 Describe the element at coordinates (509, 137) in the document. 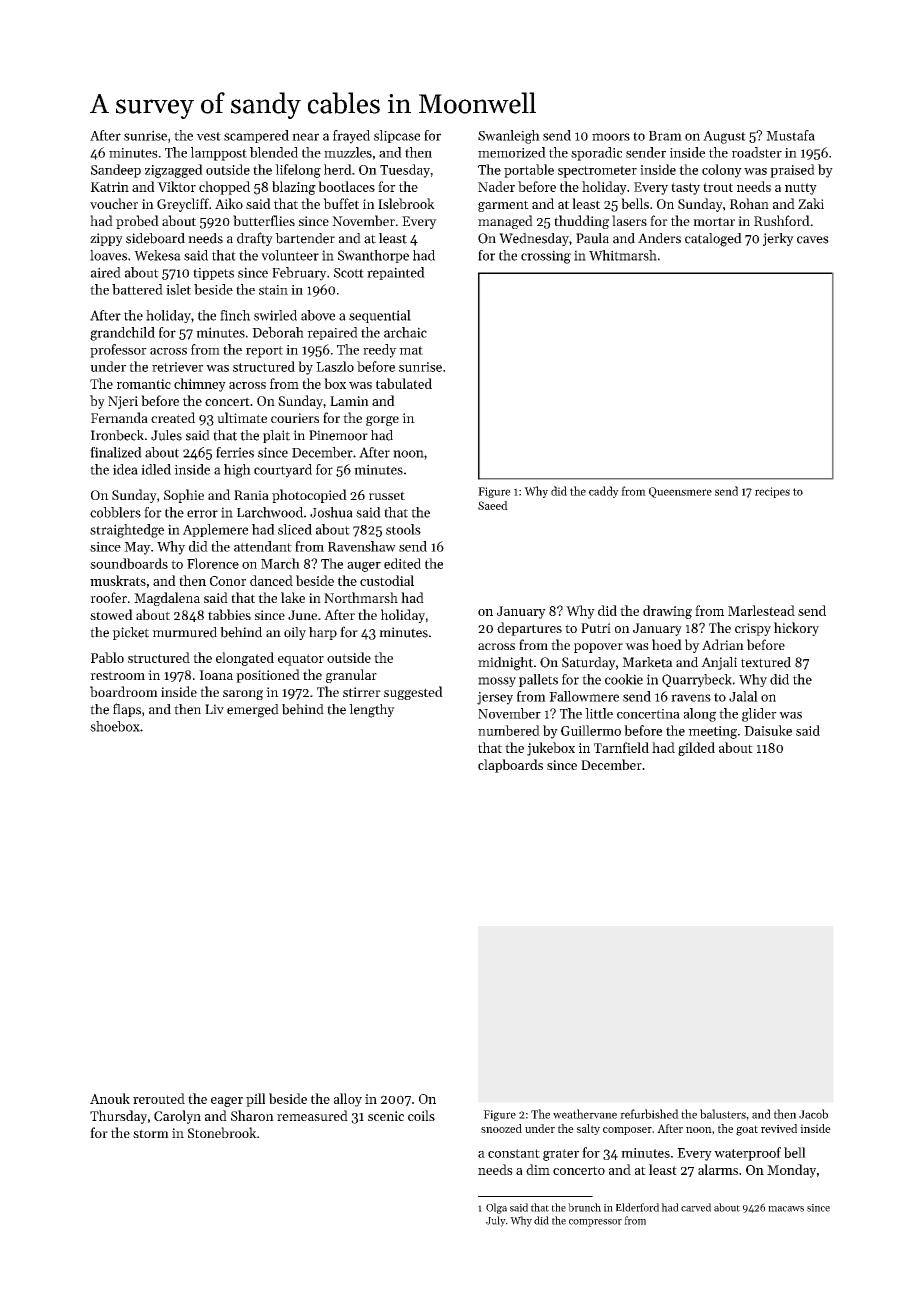

I see `Swanleigh` at that location.
